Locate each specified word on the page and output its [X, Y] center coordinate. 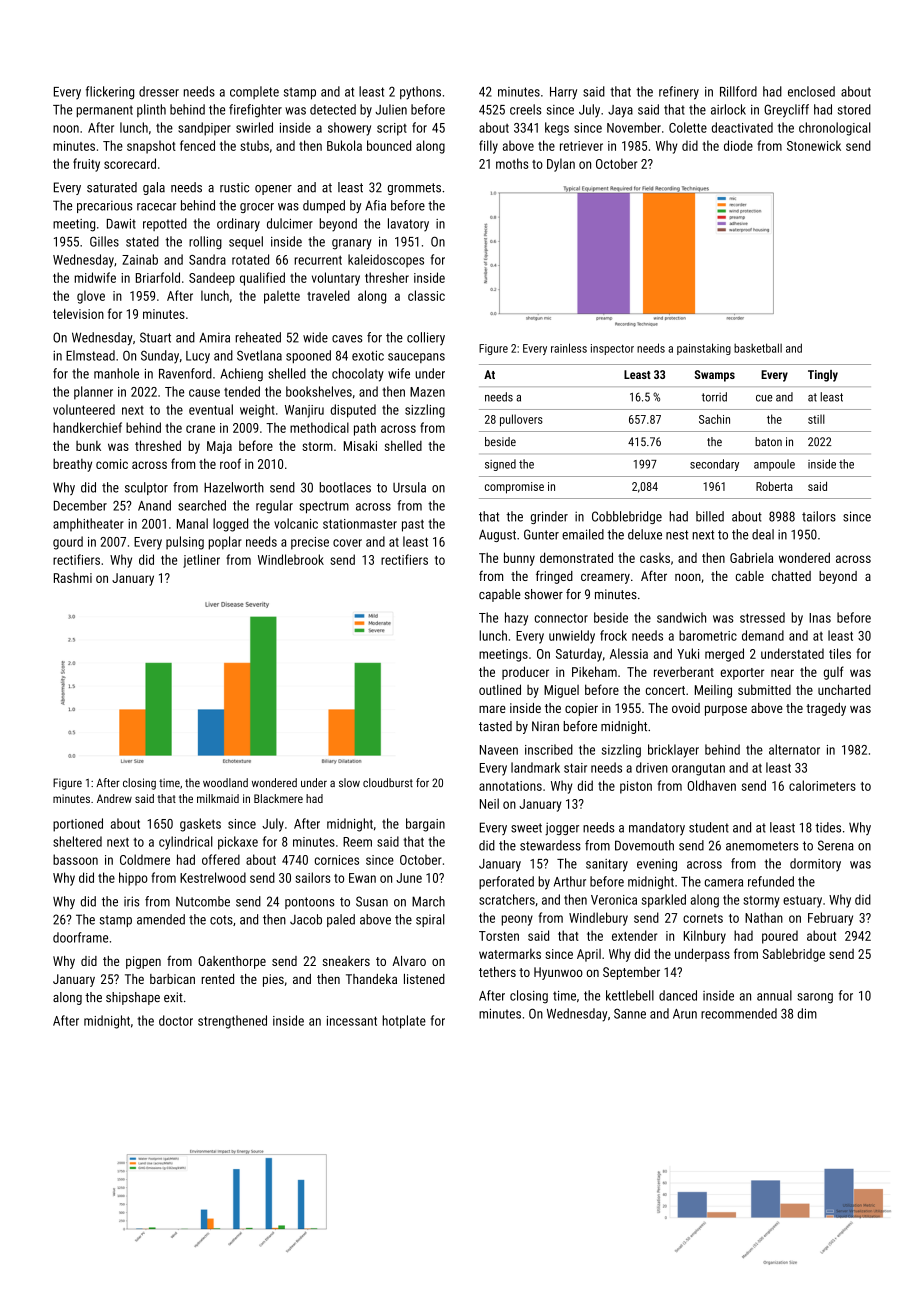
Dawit [121, 224]
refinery [679, 93]
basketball [758, 348]
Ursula [409, 487]
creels [526, 109]
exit [173, 997]
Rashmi [73, 578]
